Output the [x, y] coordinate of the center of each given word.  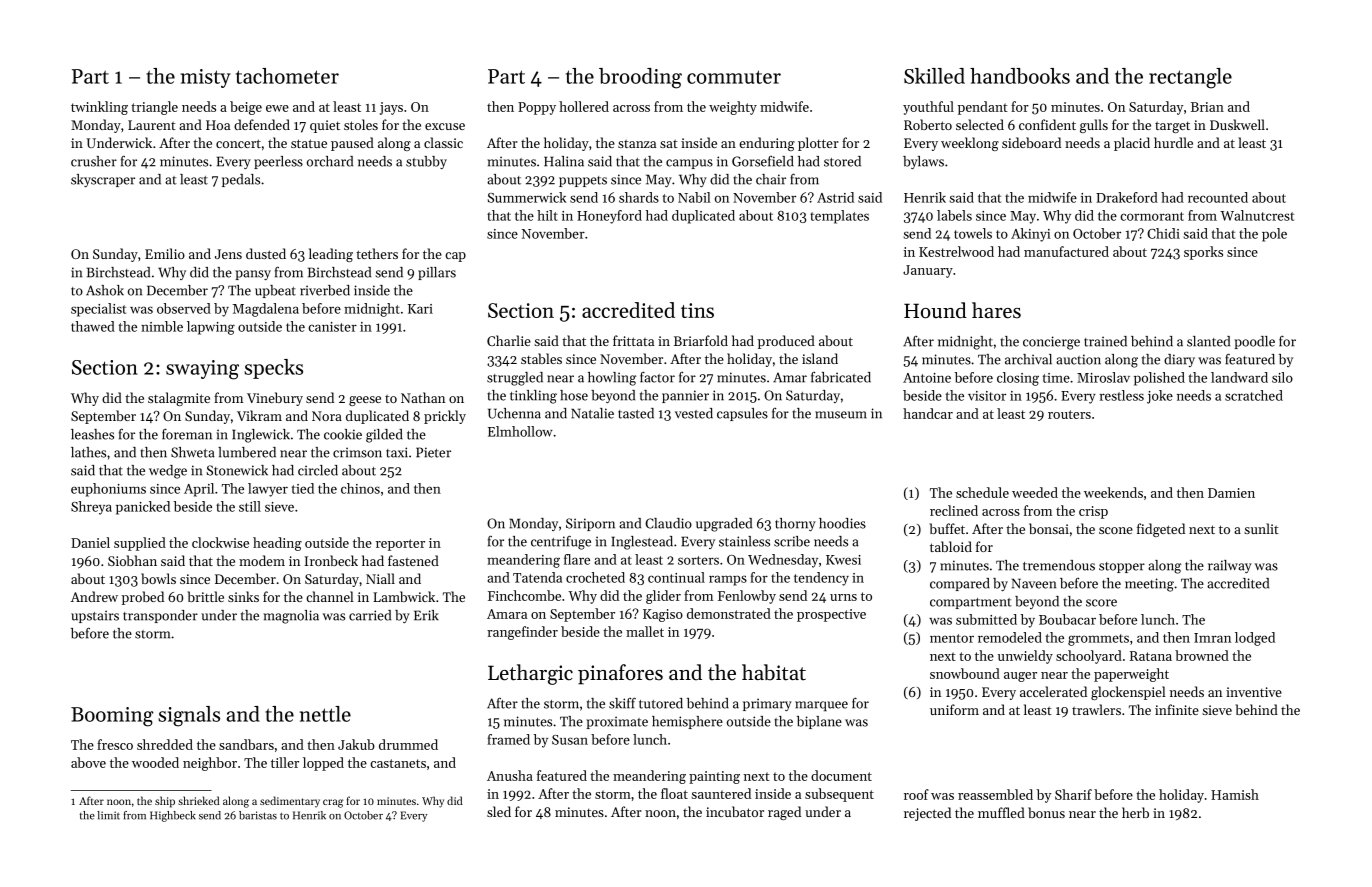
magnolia [291, 617]
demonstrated [729, 613]
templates [839, 217]
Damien [1231, 493]
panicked [143, 508]
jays [391, 108]
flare [577, 559]
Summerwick [527, 197]
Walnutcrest [1257, 215]
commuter [734, 77]
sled [499, 811]
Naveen [1034, 583]
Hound [935, 310]
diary [1179, 360]
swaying [202, 370]
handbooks [1020, 76]
